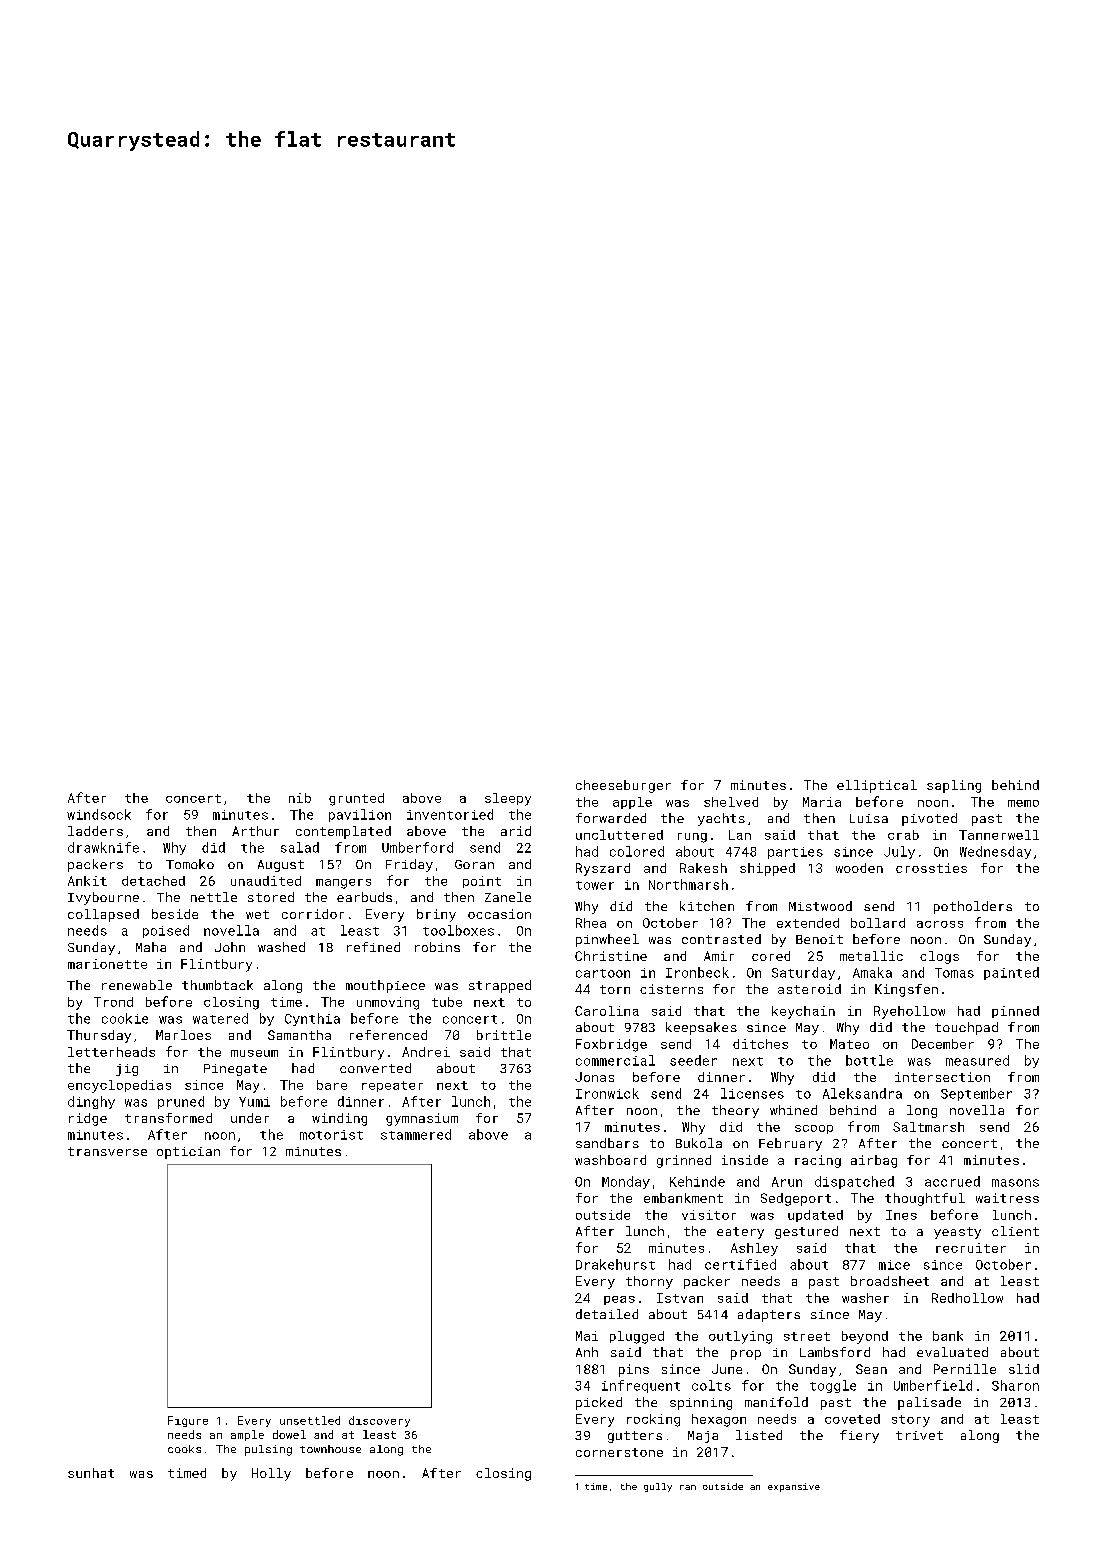  I want to click on sapling, so click(954, 786).
